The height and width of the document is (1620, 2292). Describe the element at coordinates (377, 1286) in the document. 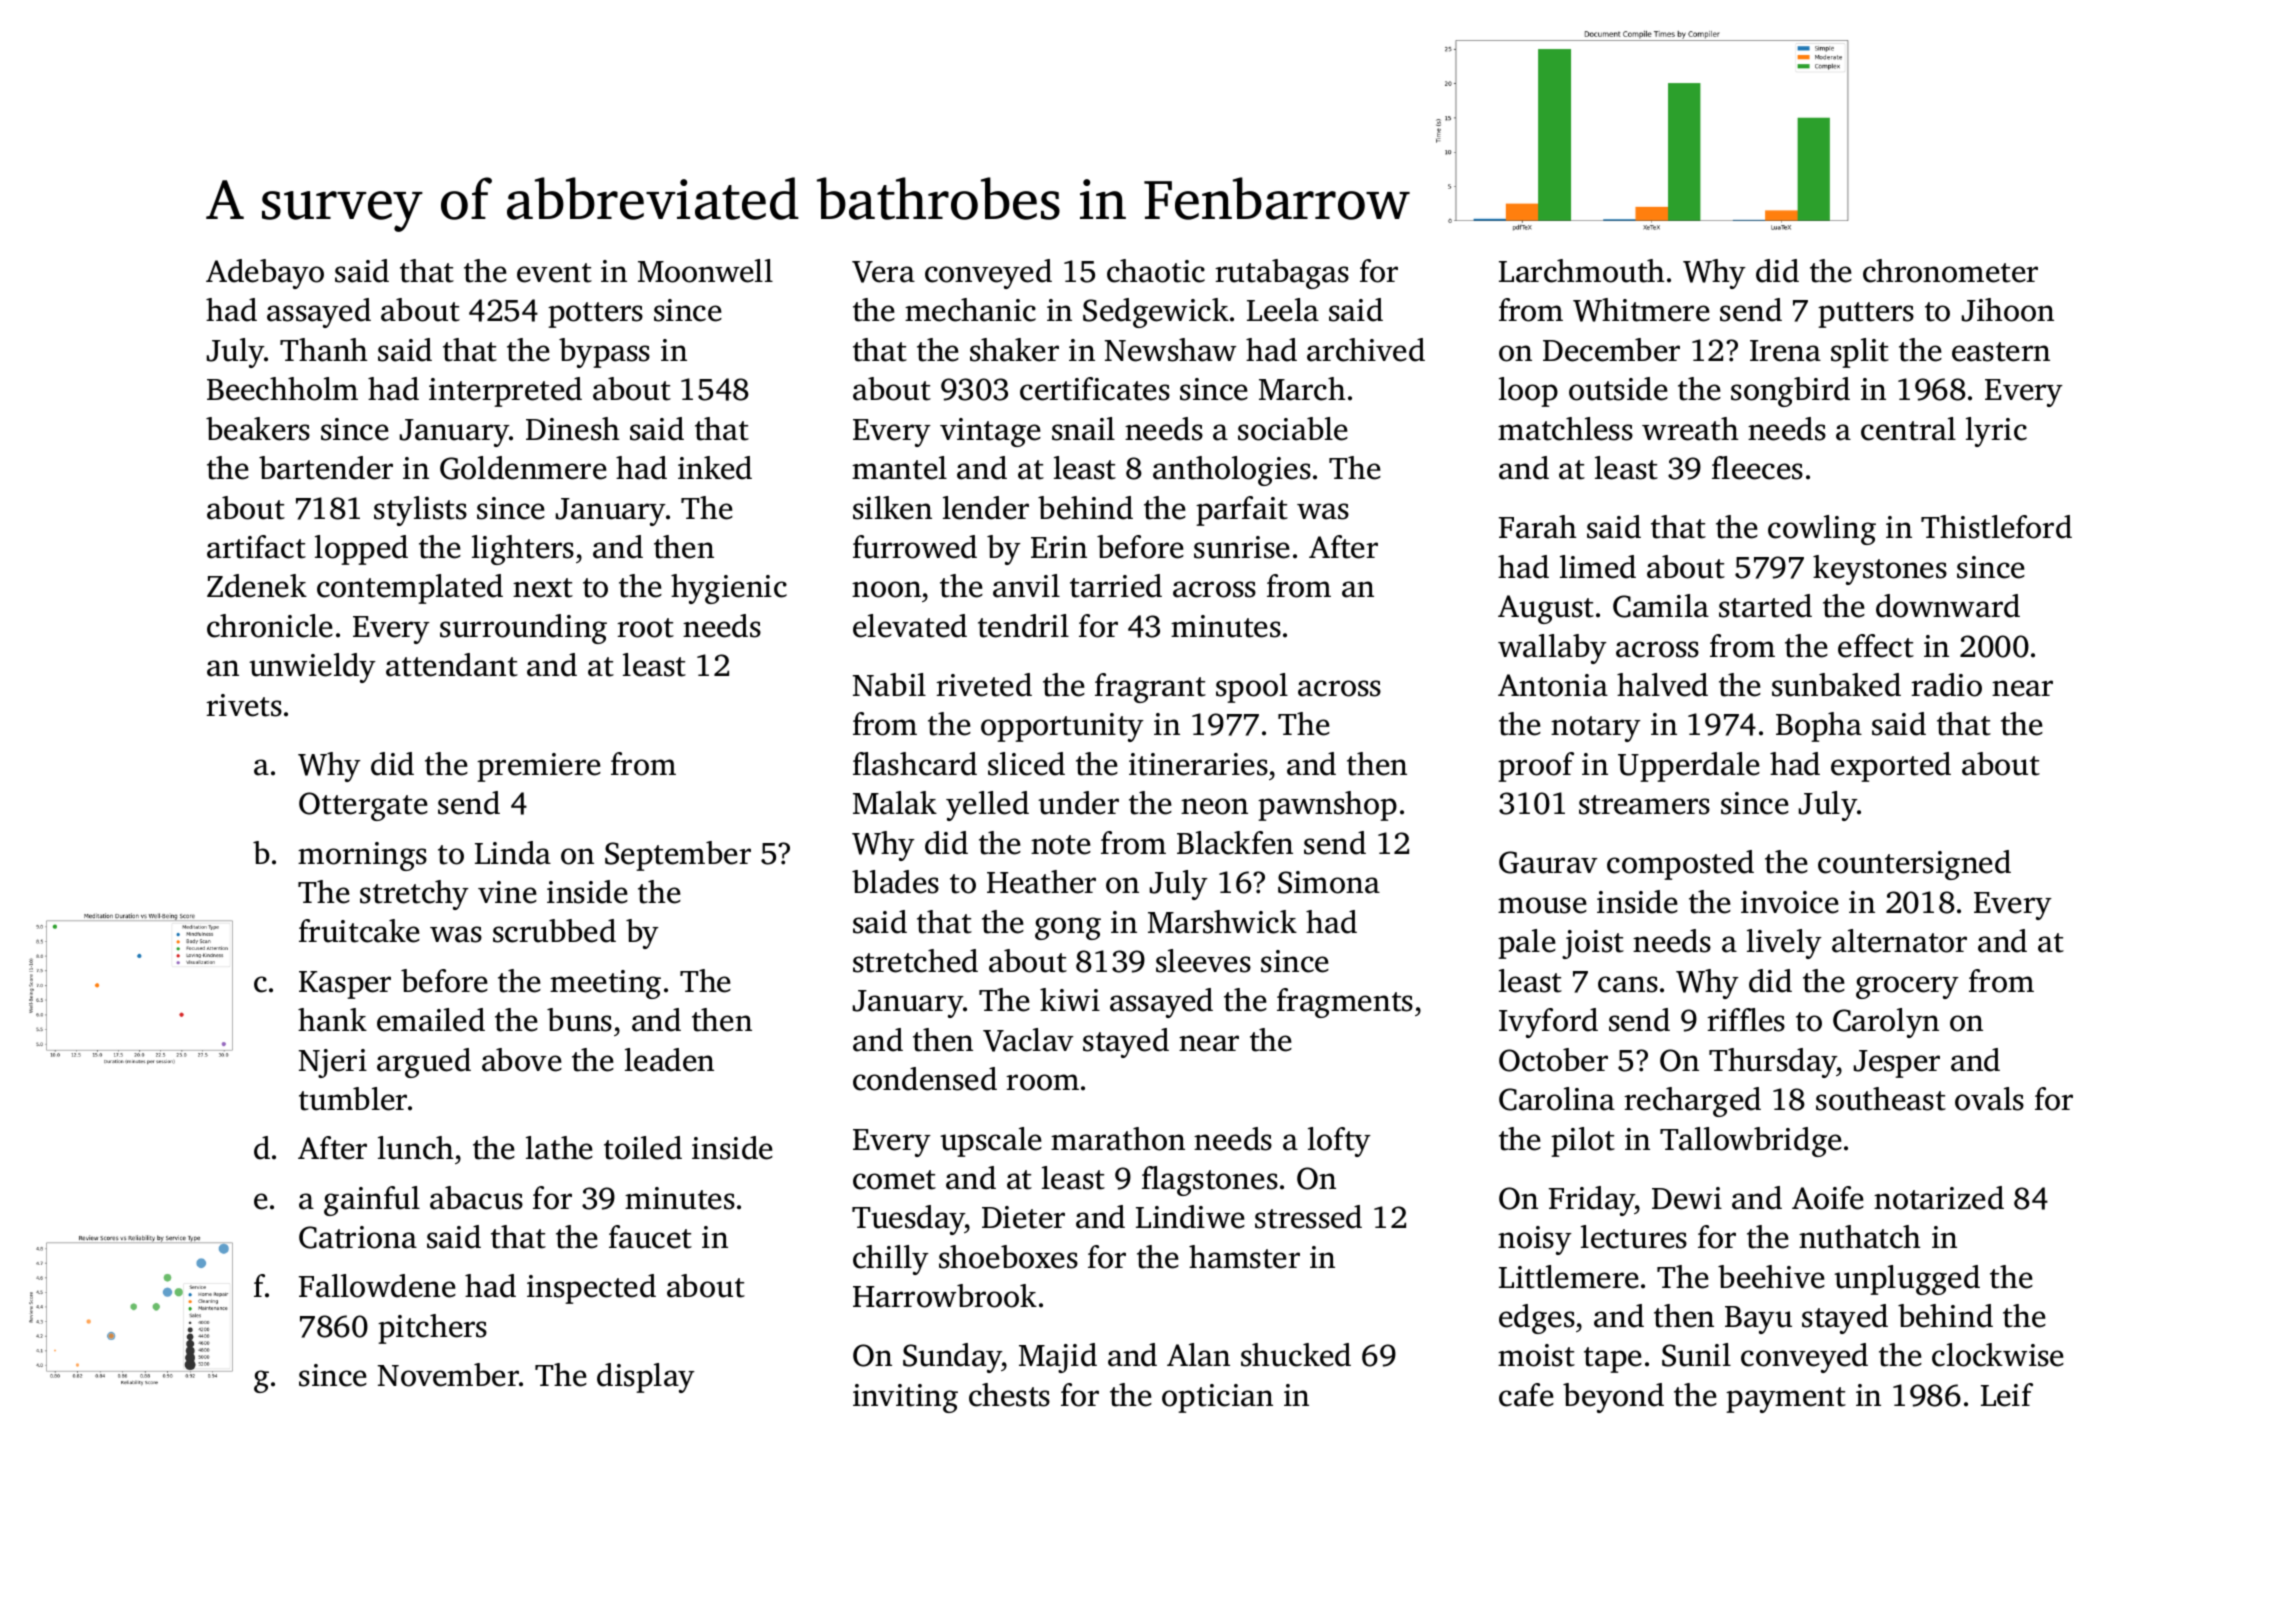

I see `Fallowdene` at that location.
